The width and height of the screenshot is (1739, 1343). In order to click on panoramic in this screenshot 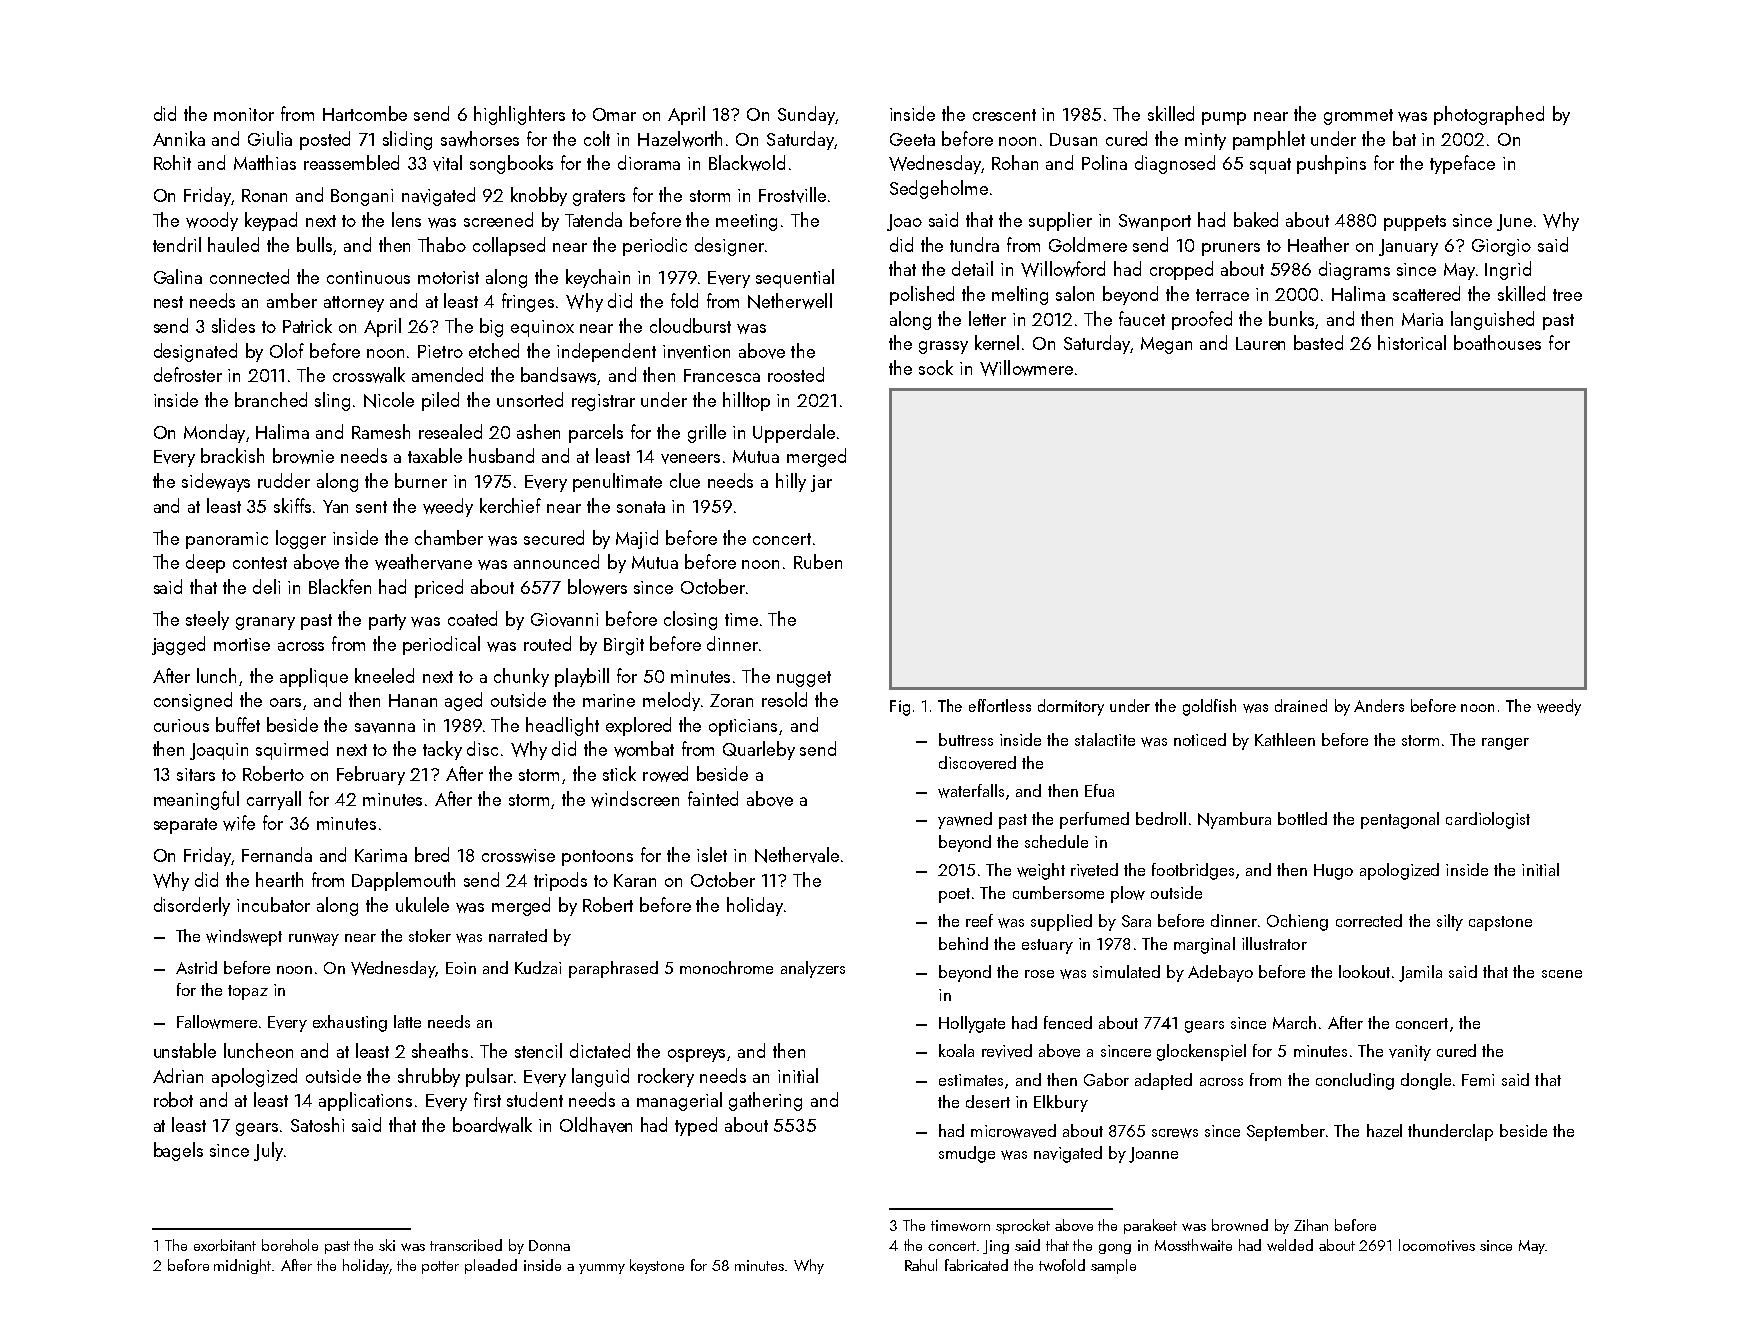, I will do `click(227, 540)`.
